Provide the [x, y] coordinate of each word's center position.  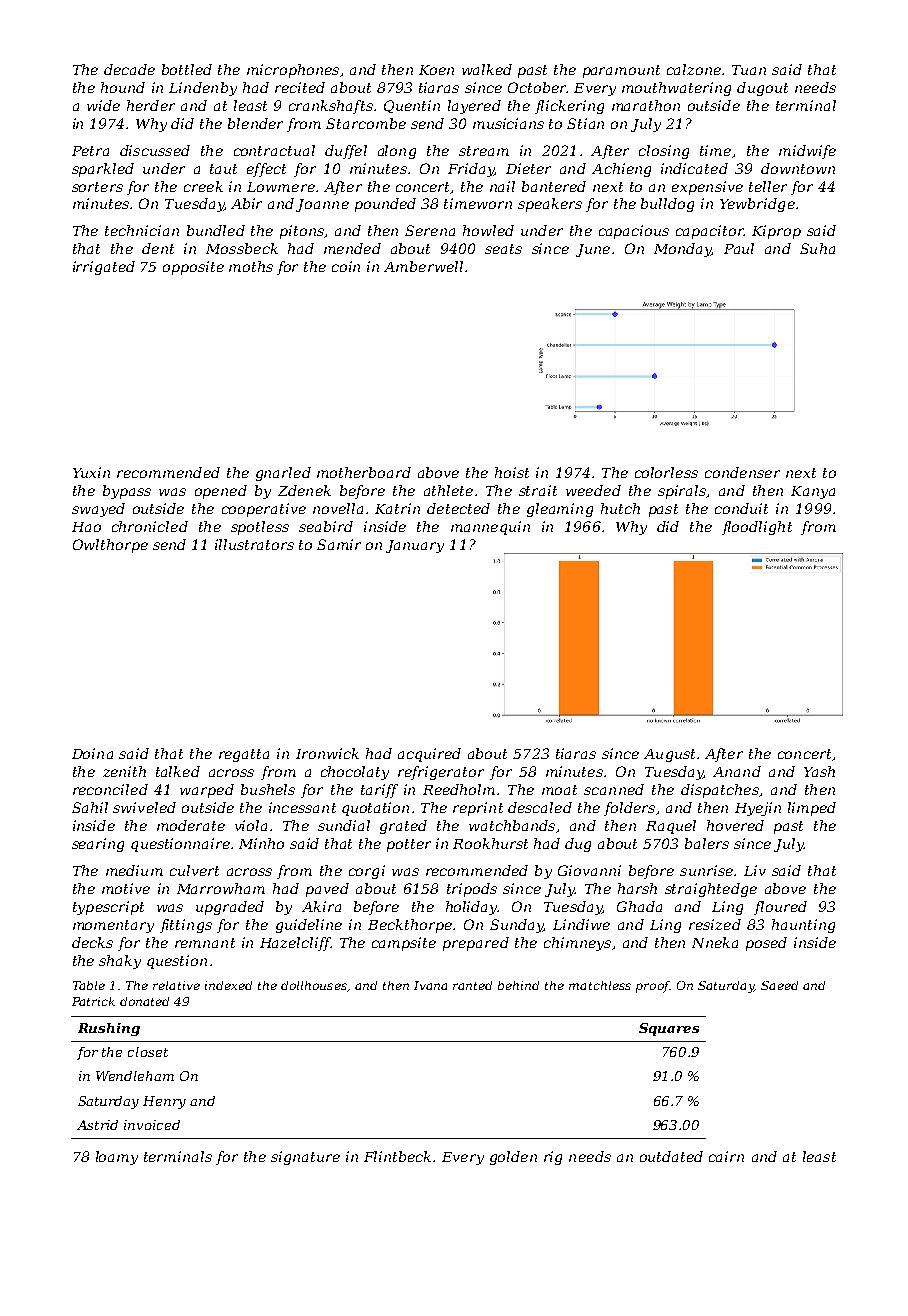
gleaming [560, 510]
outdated [671, 1156]
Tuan [749, 70]
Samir [339, 544]
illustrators [254, 544]
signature [305, 1158]
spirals [682, 492]
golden [513, 1158]
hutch [620, 508]
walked [487, 69]
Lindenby [203, 89]
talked [178, 771]
